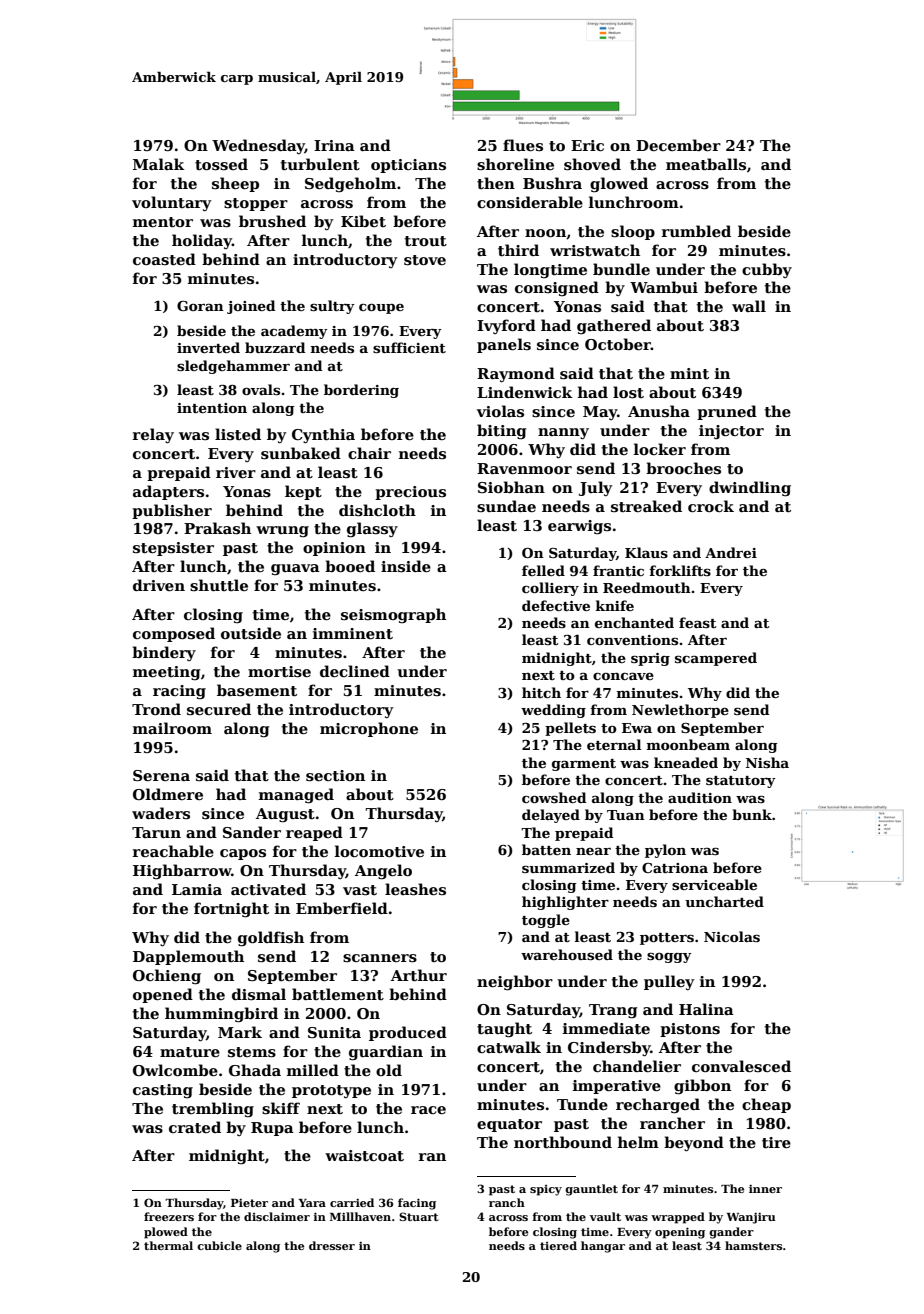 The height and width of the screenshot is (1314, 924). Describe the element at coordinates (523, 145) in the screenshot. I see `flues` at that location.
